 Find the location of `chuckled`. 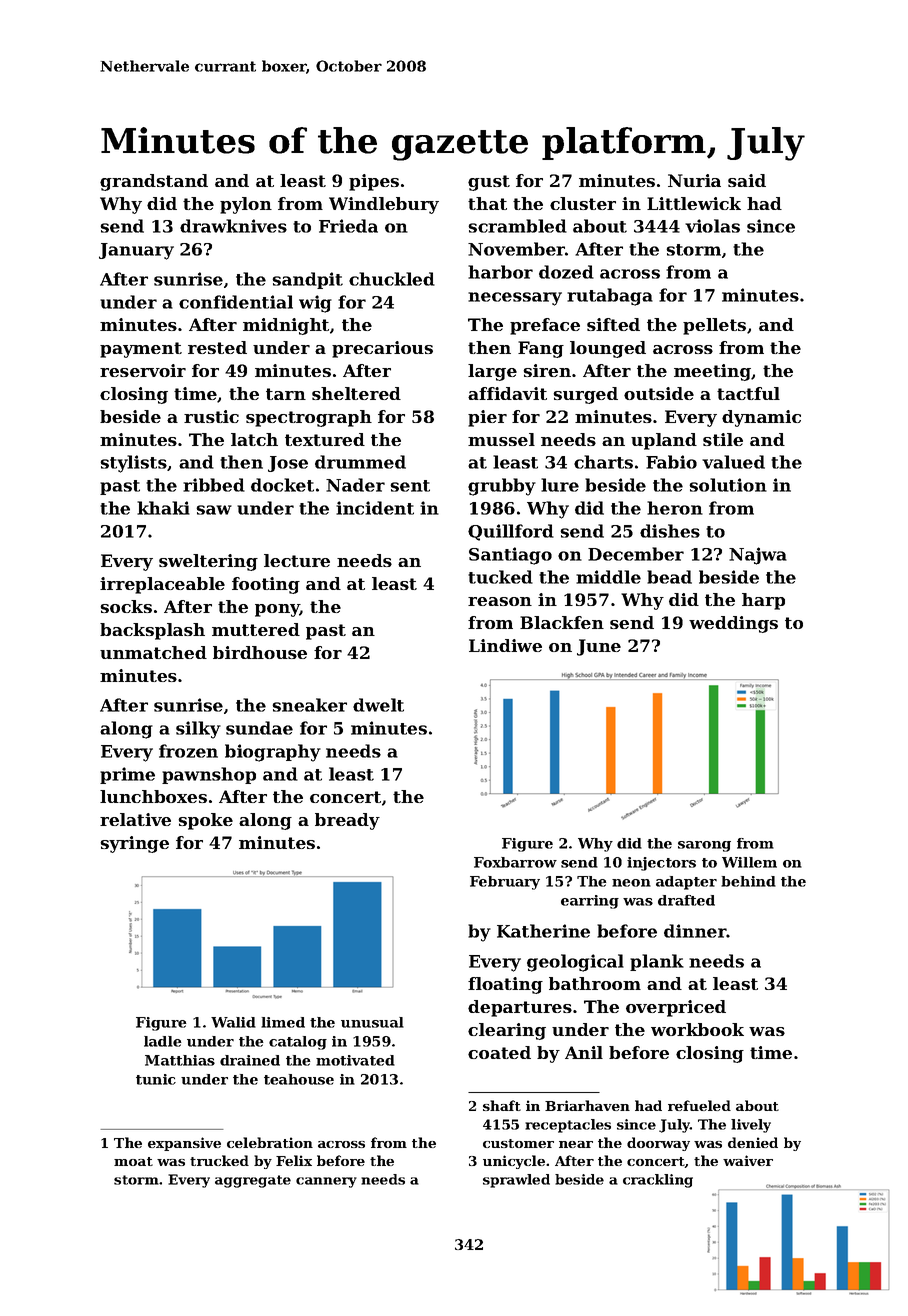

chuckled is located at coordinates (392, 279).
